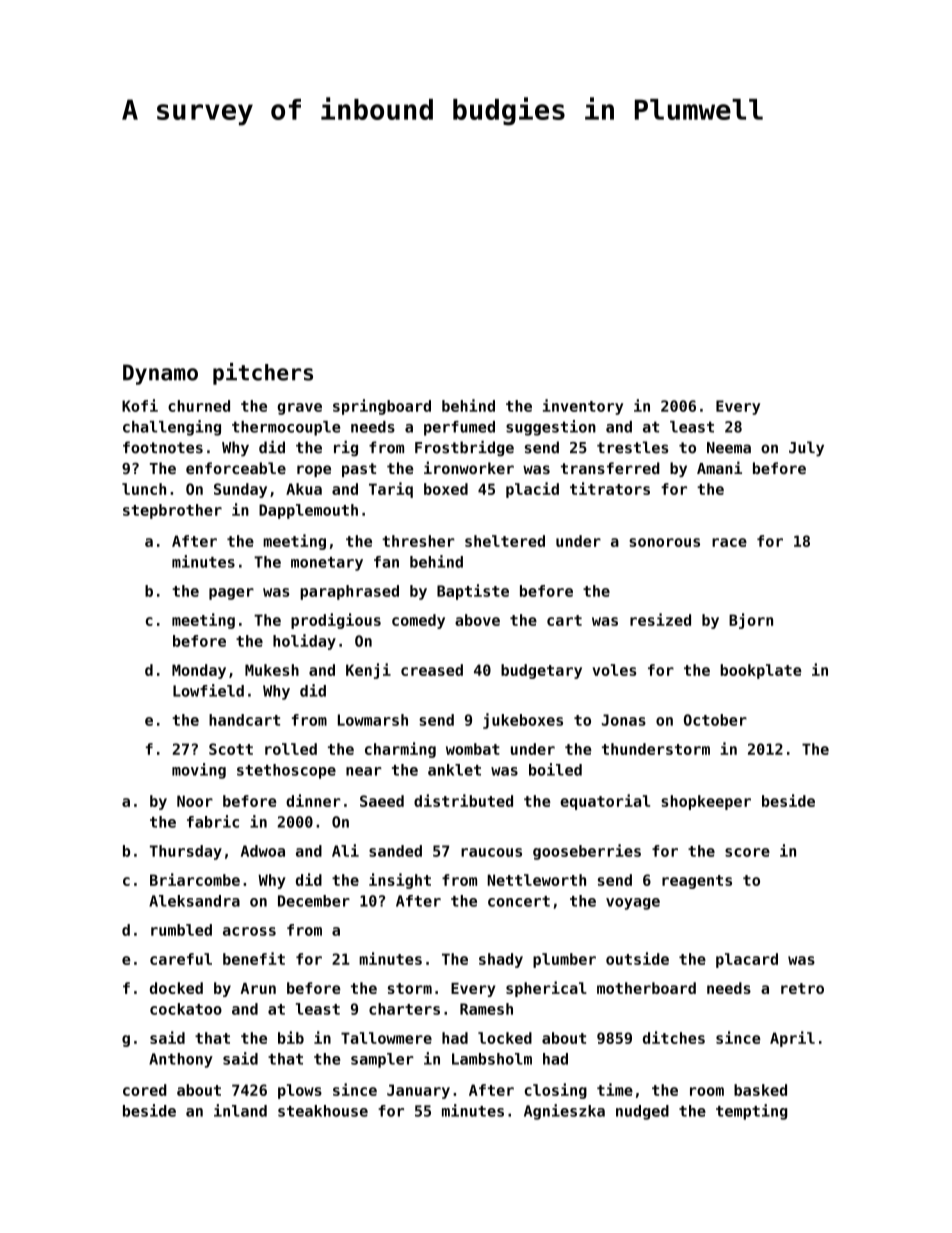 Image resolution: width=952 pixels, height=1233 pixels. I want to click on equatorial, so click(605, 802).
